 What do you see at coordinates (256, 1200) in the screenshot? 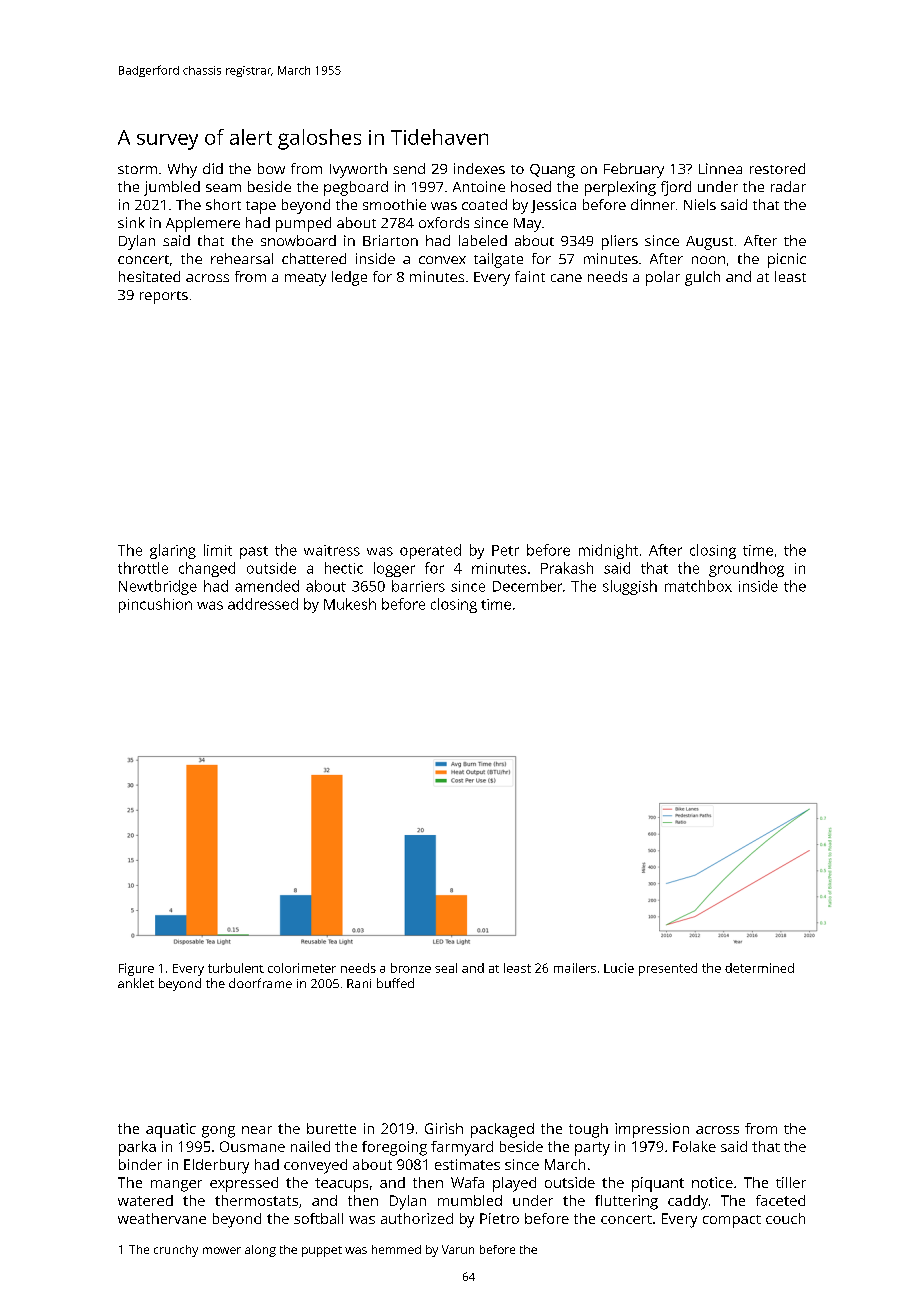
I see `thermostats` at bounding box center [256, 1200].
